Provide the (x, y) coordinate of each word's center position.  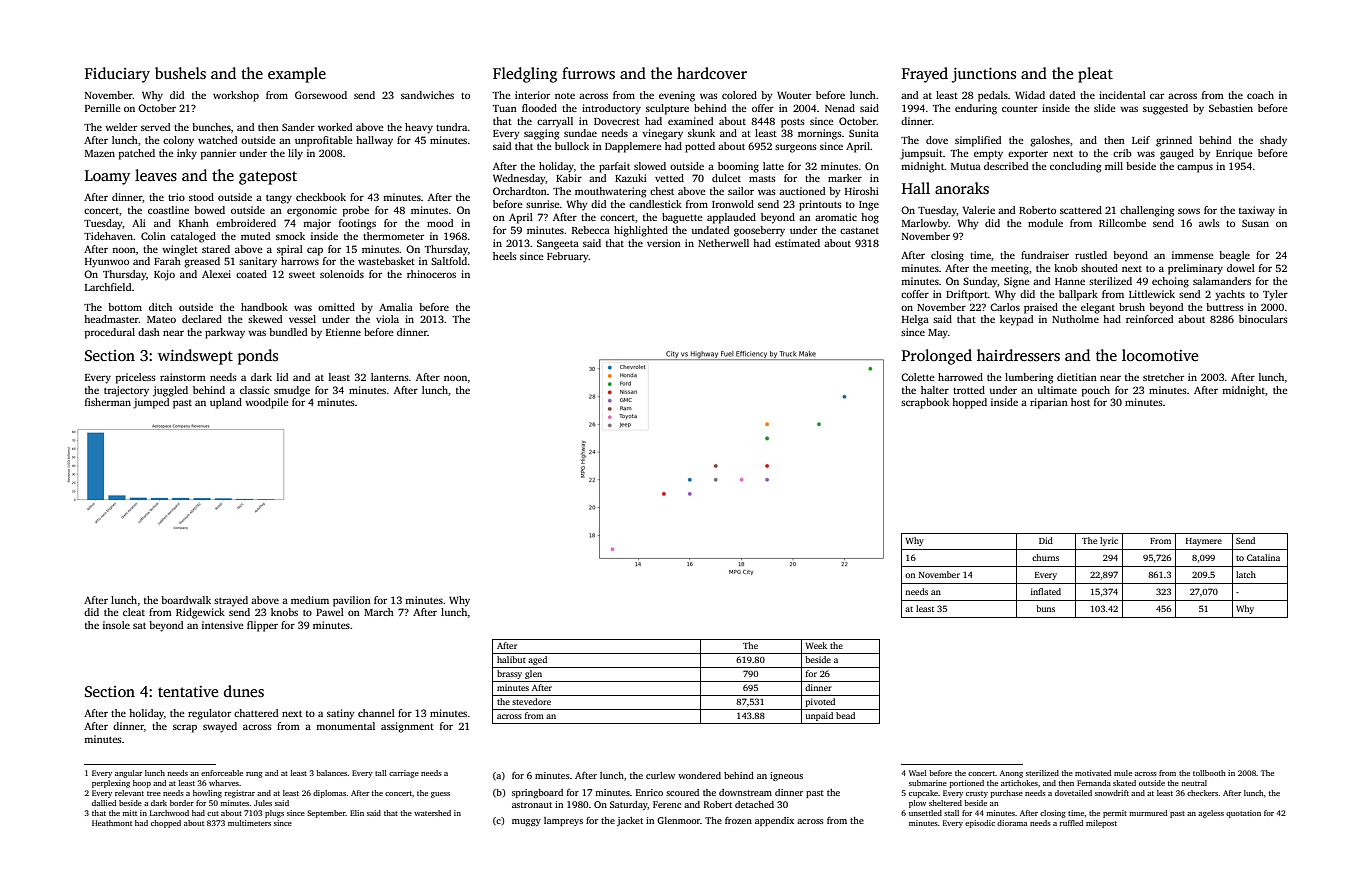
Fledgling (525, 75)
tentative (188, 691)
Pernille (102, 108)
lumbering (1029, 378)
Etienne (343, 332)
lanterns (390, 377)
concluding (1075, 167)
